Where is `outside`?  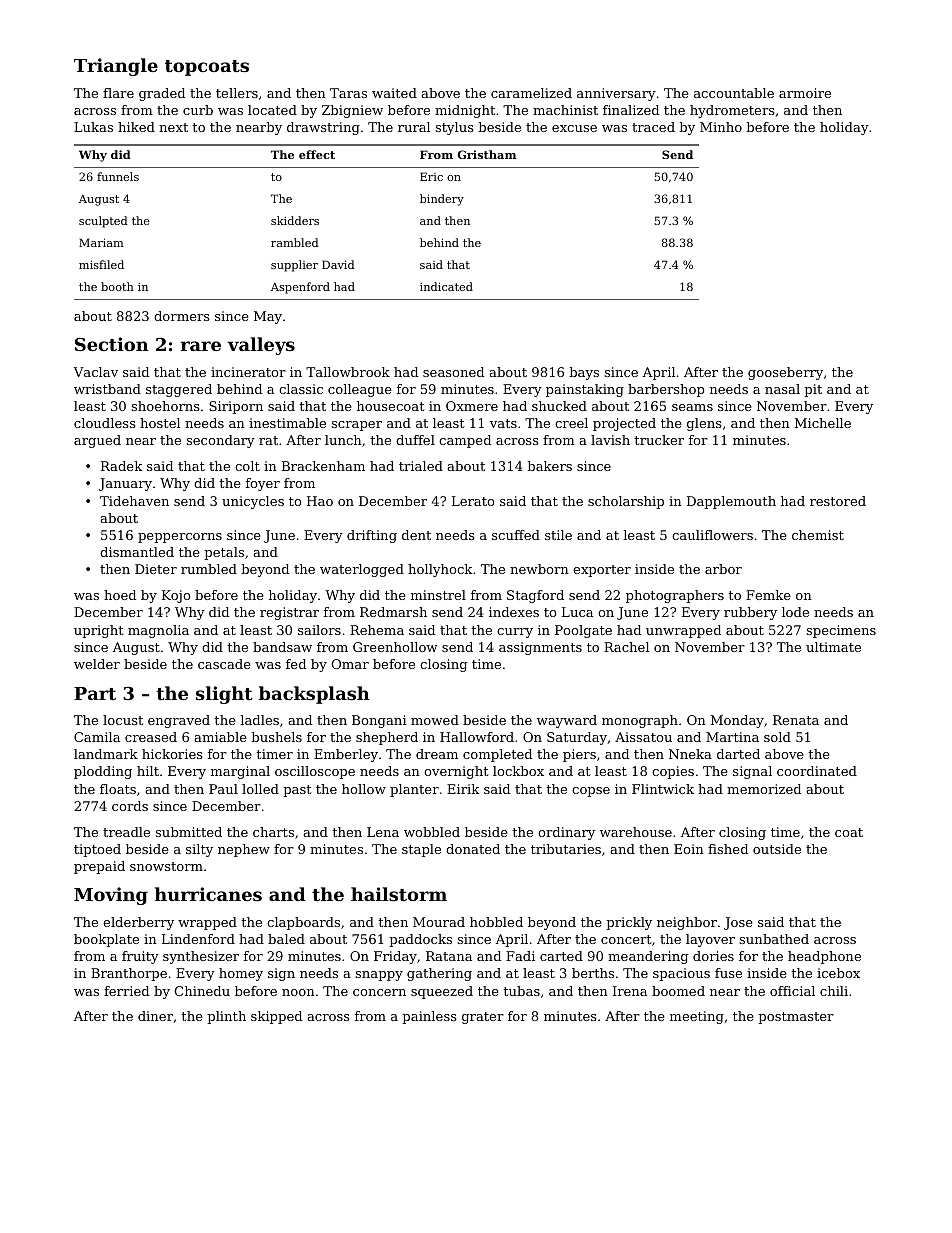
outside is located at coordinates (777, 849).
